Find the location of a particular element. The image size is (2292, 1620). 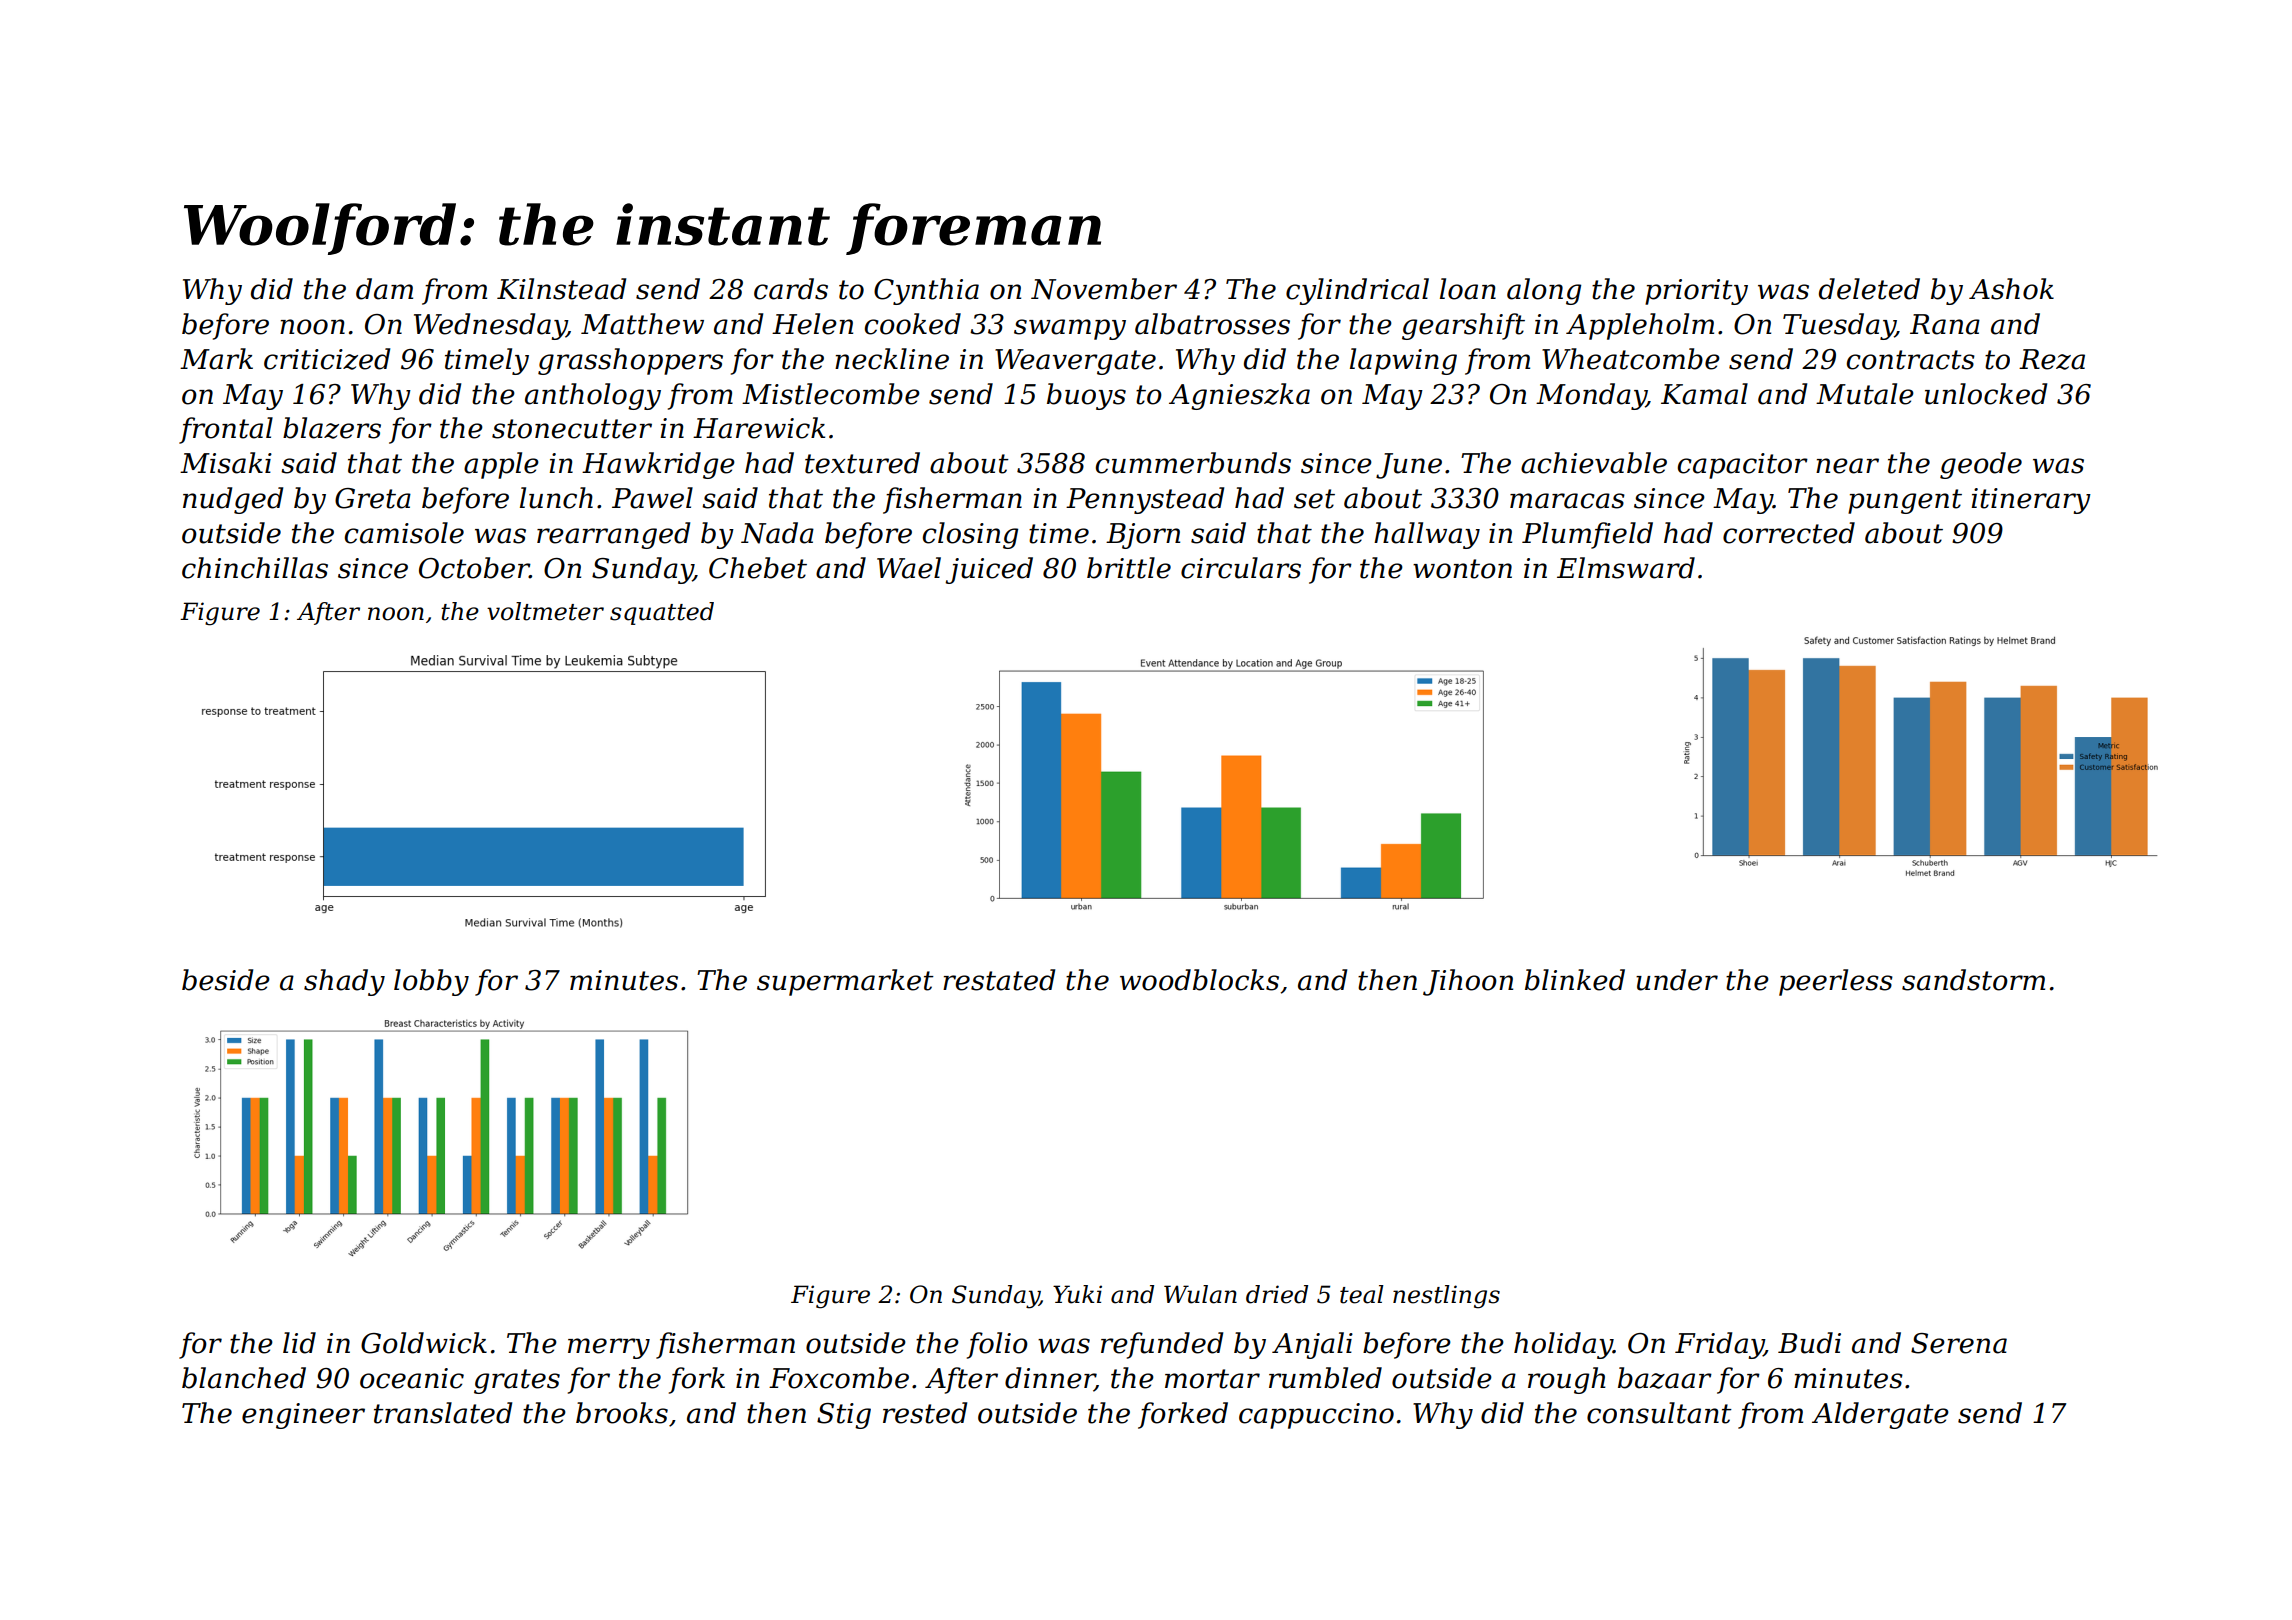

Yuki is located at coordinates (1077, 1294).
